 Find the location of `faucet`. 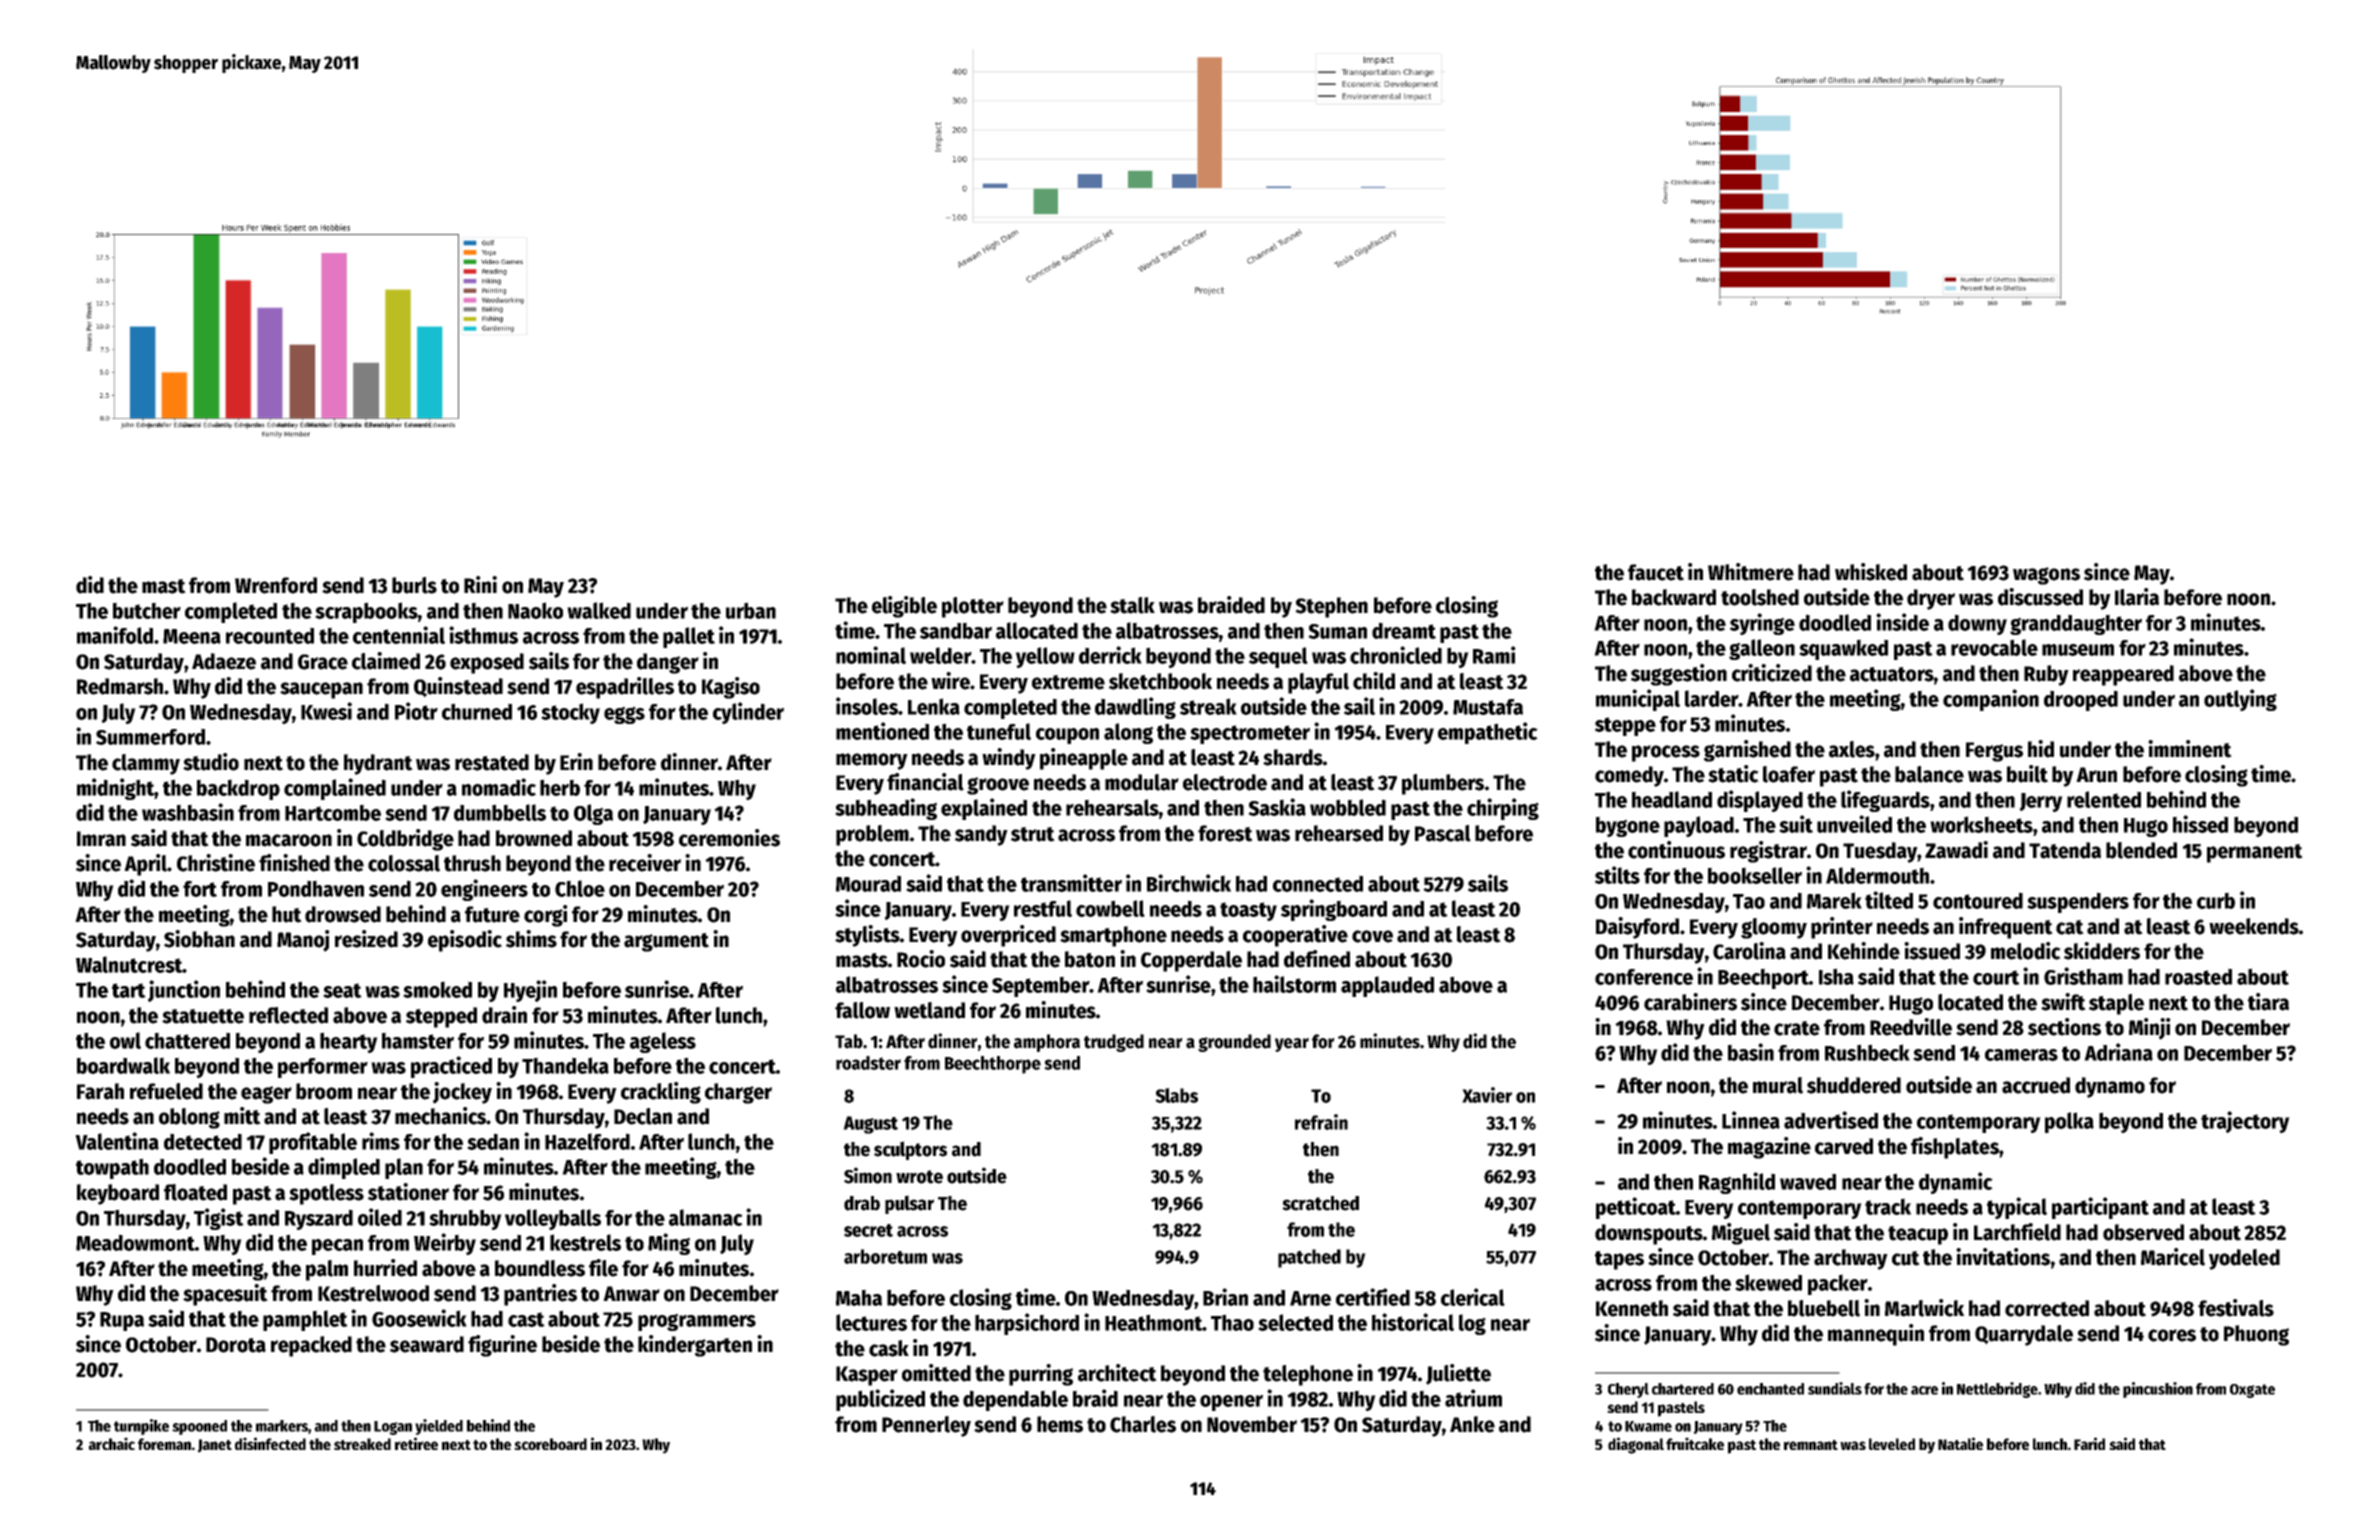

faucet is located at coordinates (1656, 572).
